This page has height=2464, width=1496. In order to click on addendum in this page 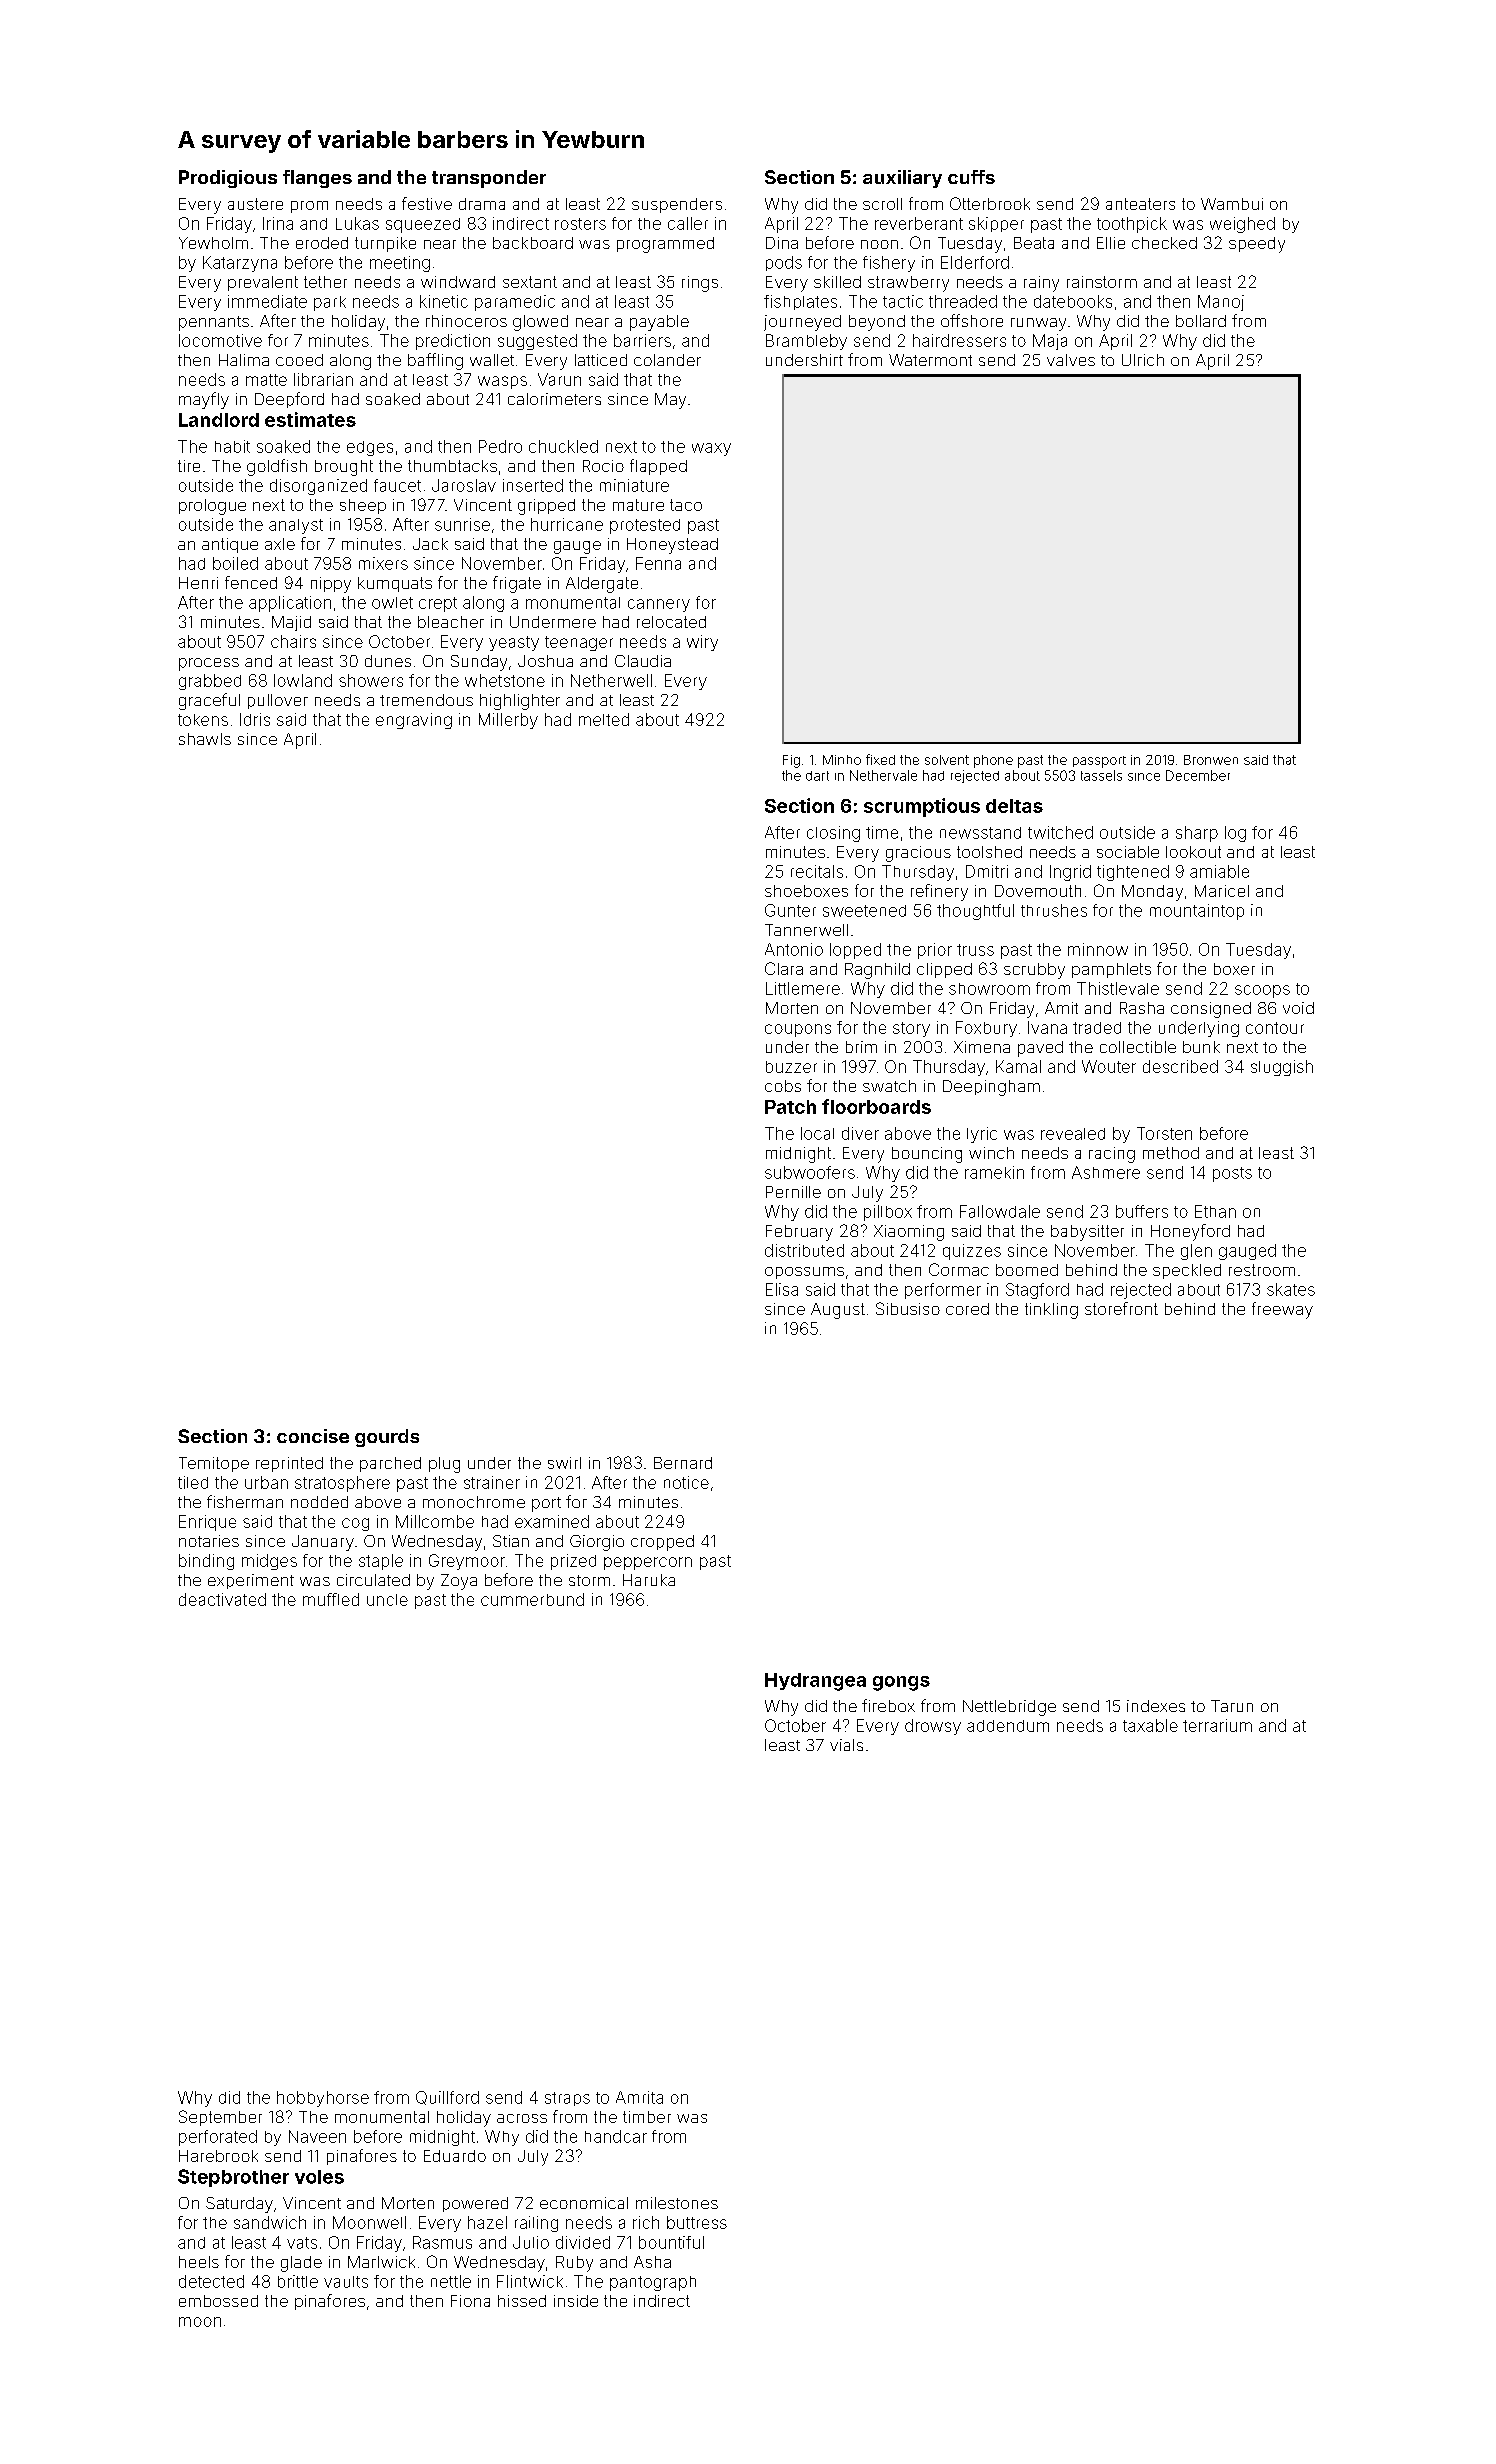, I will do `click(1008, 1726)`.
